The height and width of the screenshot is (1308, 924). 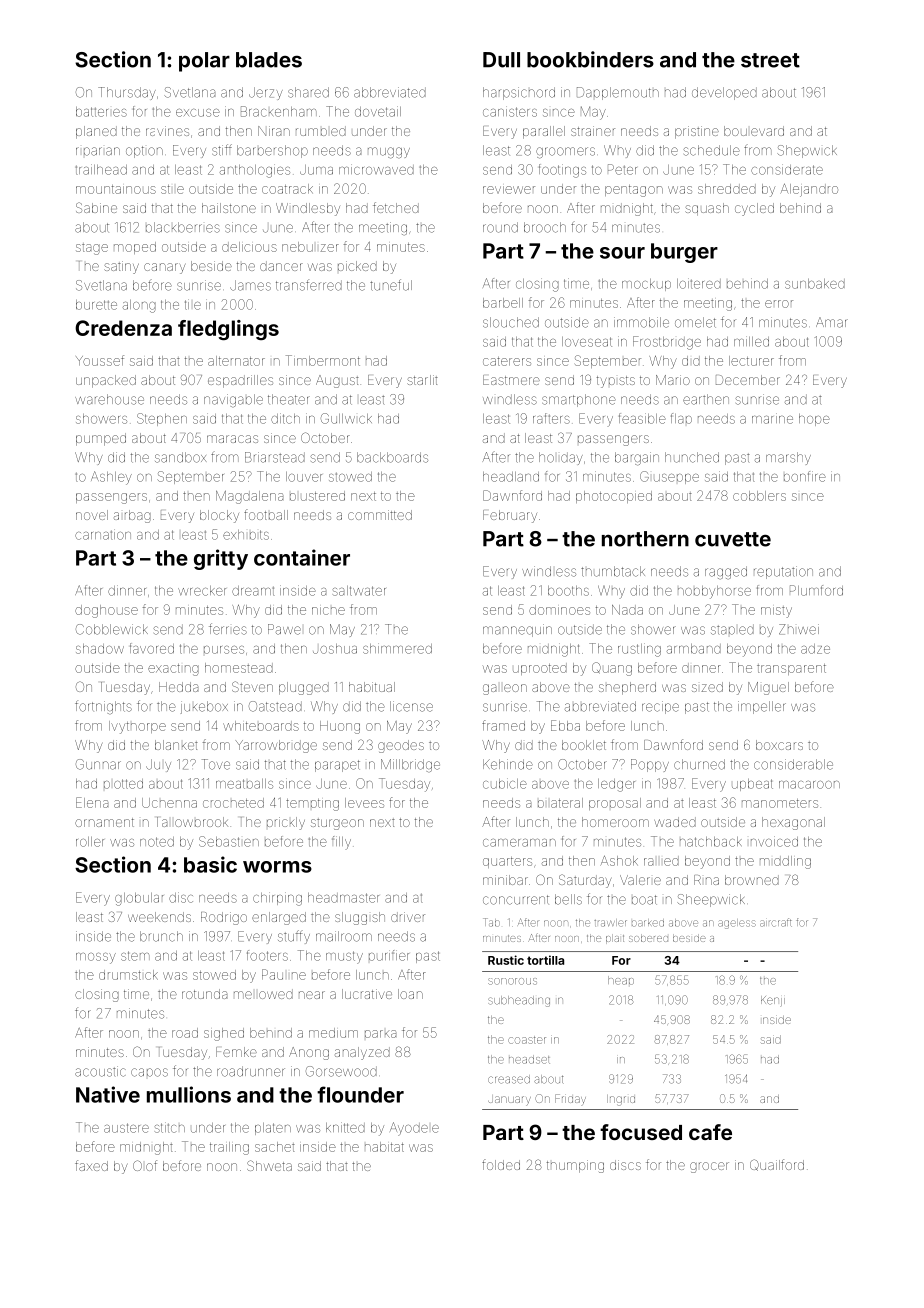 I want to click on faxed, so click(x=91, y=1165).
